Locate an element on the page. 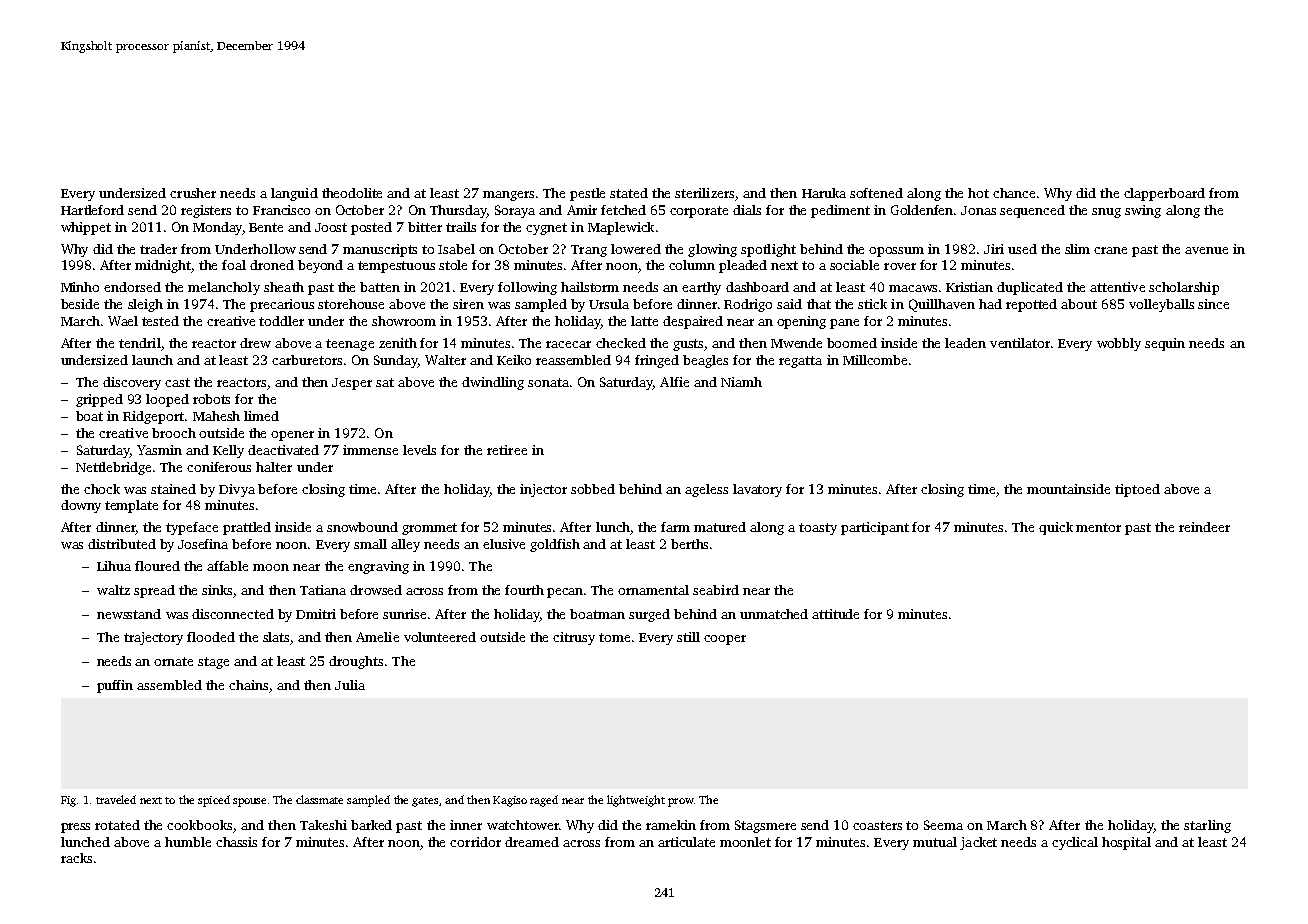 This page has width=1308, height=924. starling is located at coordinates (1207, 826).
